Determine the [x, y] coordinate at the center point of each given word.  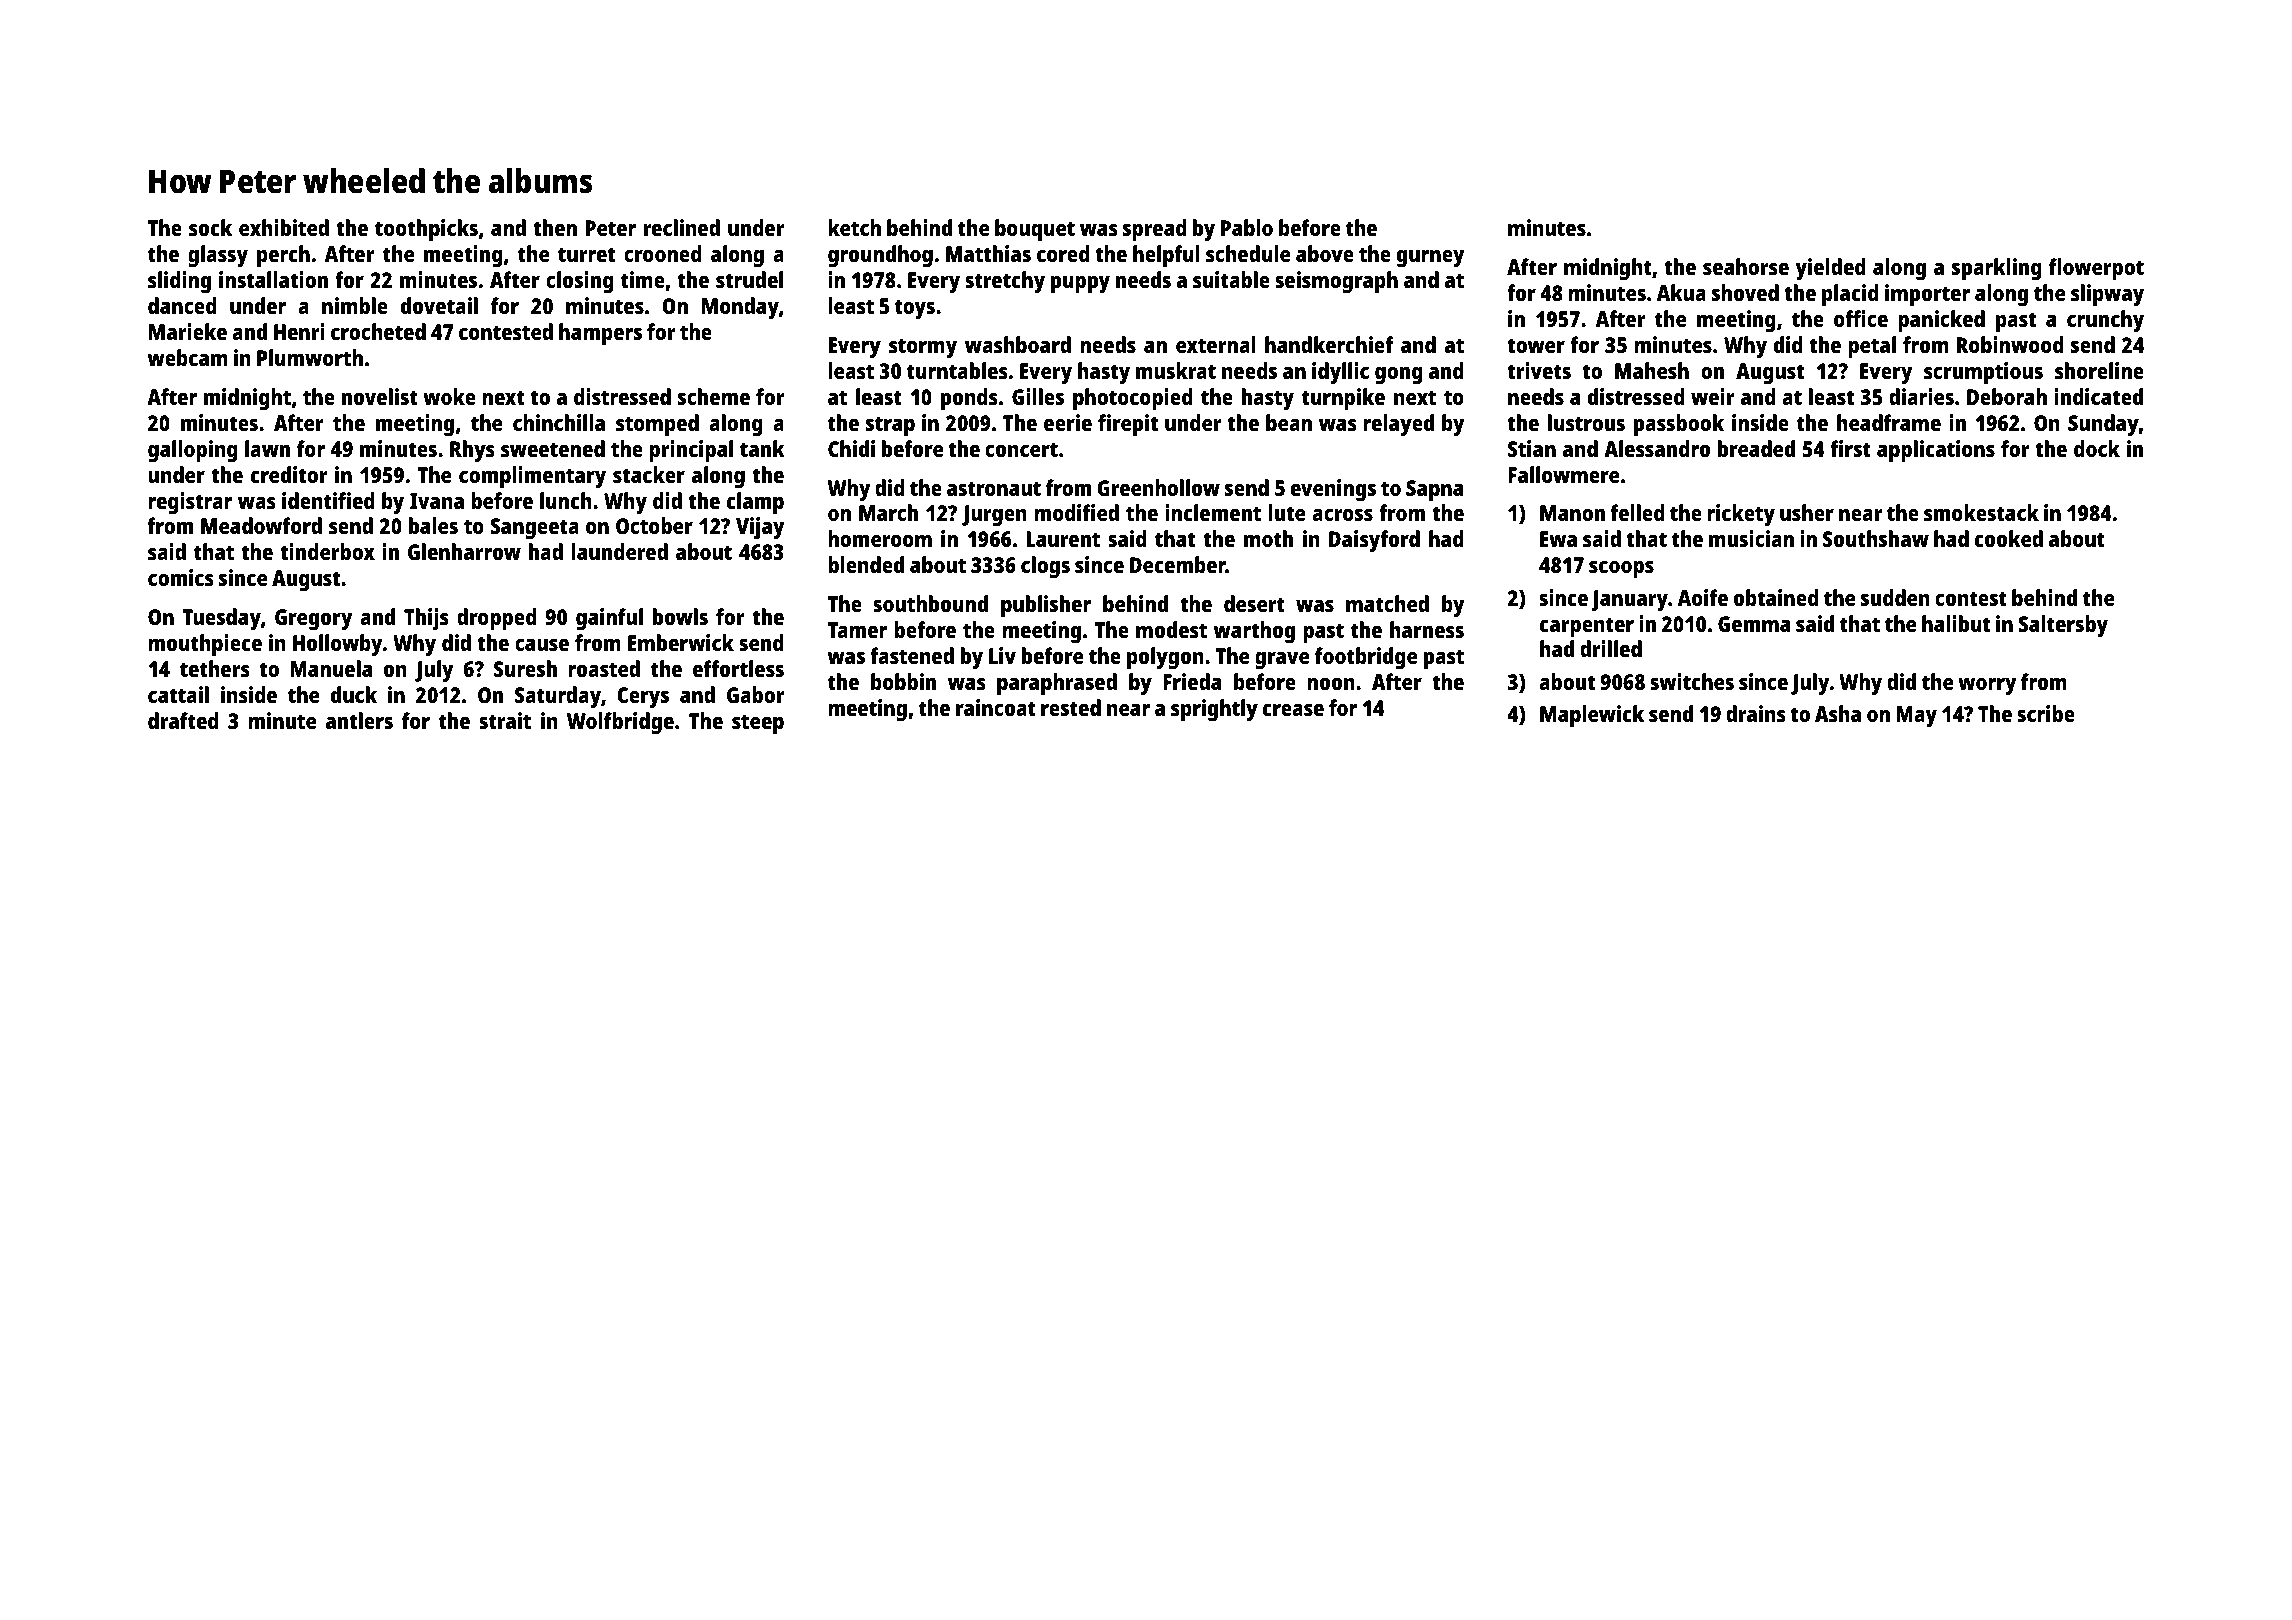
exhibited [284, 227]
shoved [1745, 292]
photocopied [1133, 399]
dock [2097, 448]
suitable [1231, 279]
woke [449, 396]
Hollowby [338, 645]
